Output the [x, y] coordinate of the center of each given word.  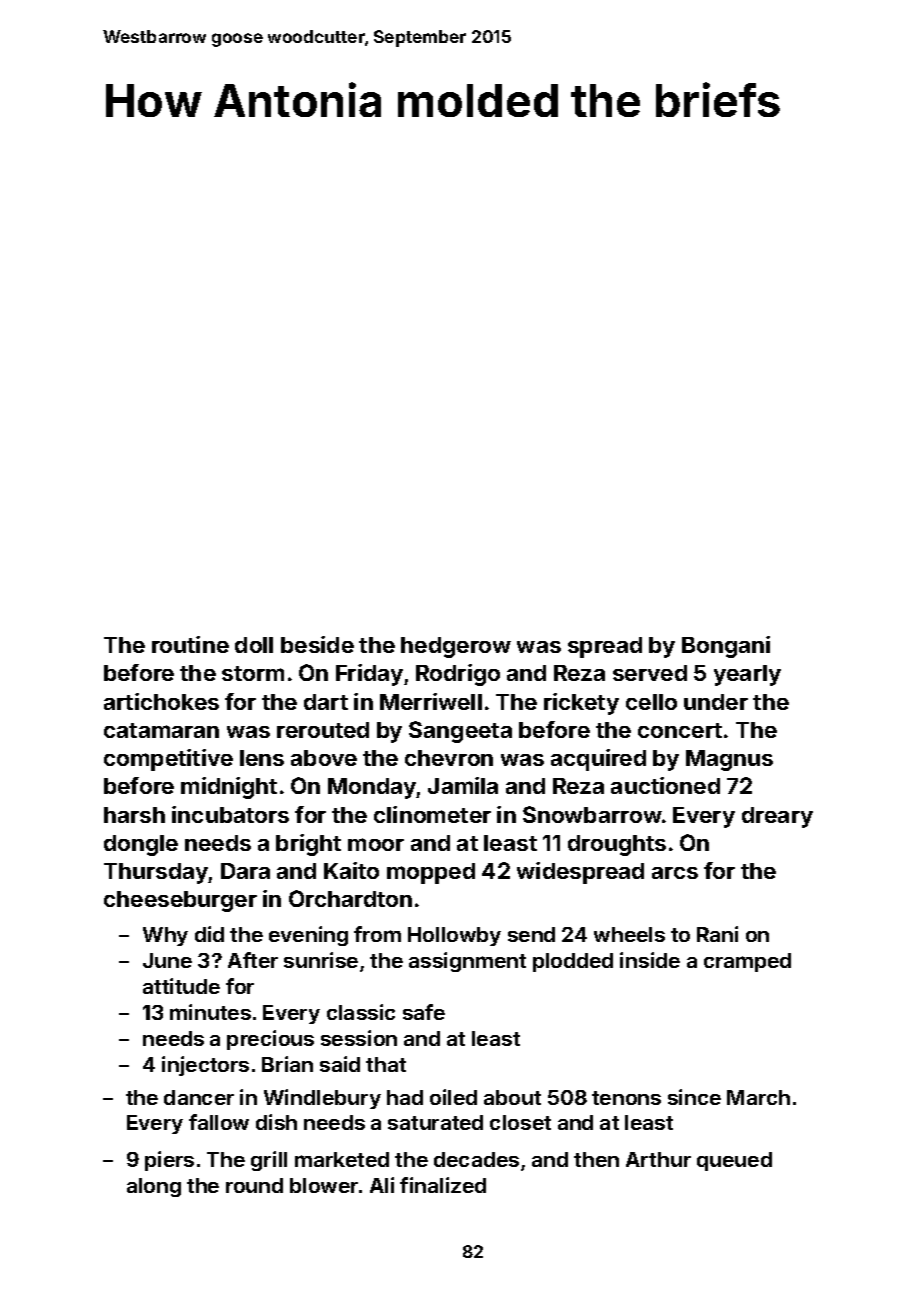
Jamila [463, 785]
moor [376, 844]
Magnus [729, 760]
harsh [134, 815]
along [154, 1187]
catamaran [161, 730]
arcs [675, 873]
